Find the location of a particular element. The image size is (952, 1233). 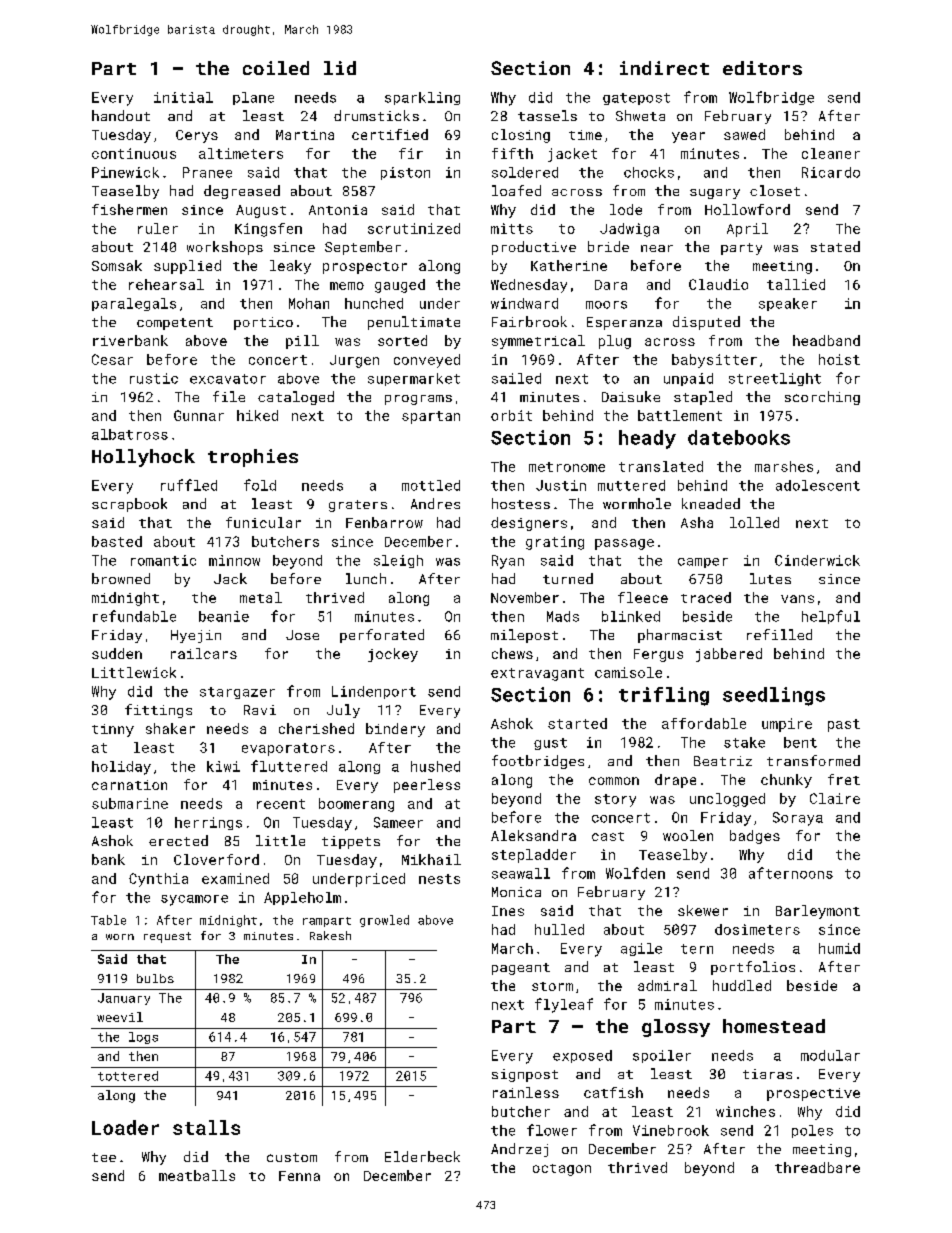

Sameer is located at coordinates (398, 822).
